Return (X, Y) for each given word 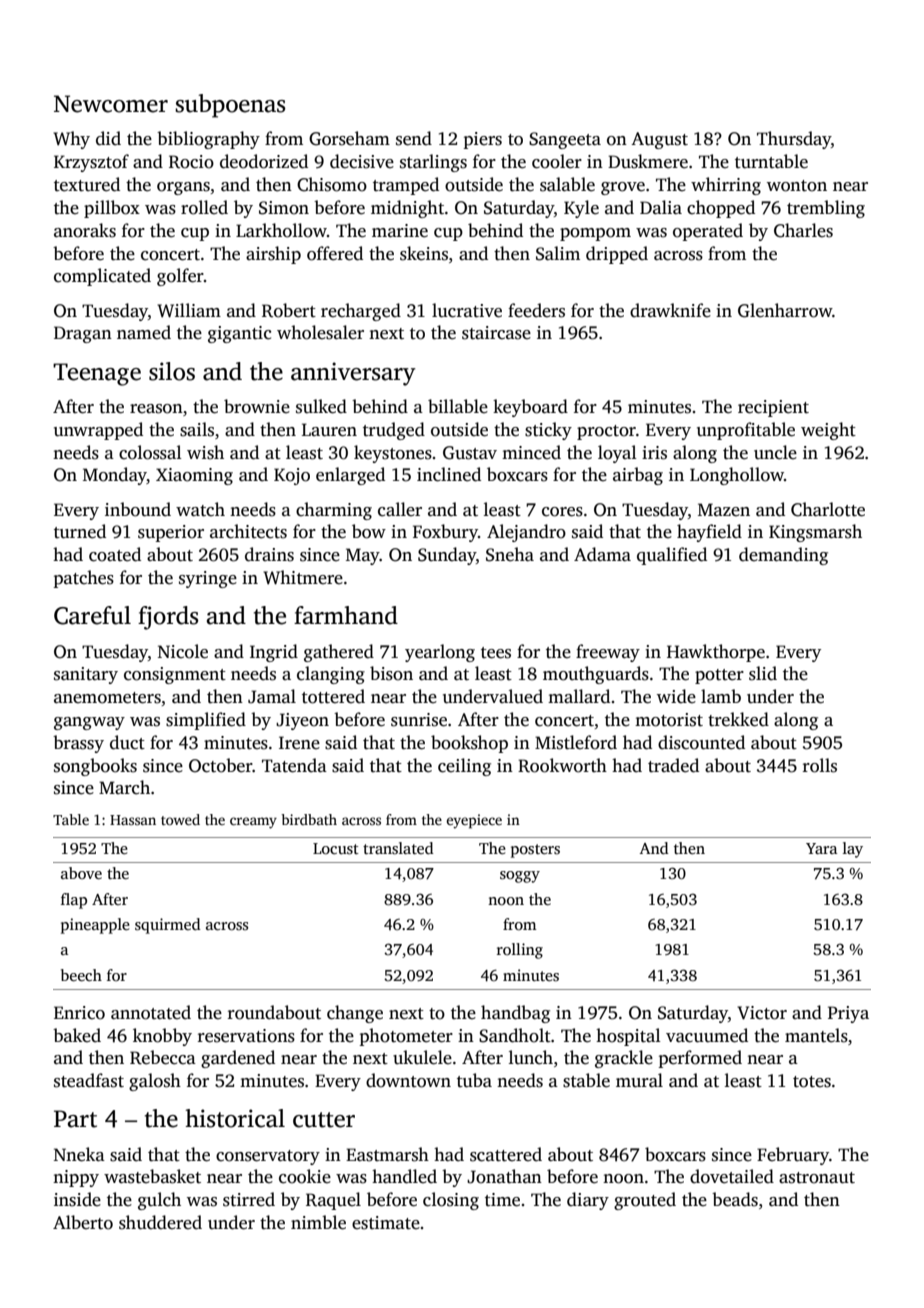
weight (828, 431)
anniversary (353, 374)
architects (248, 531)
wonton (797, 186)
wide (676, 696)
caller (400, 509)
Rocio (191, 162)
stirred (249, 1199)
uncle (775, 452)
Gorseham (349, 138)
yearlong (440, 653)
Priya (848, 1014)
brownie (257, 406)
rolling (520, 951)
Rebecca (163, 1057)
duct (127, 742)
